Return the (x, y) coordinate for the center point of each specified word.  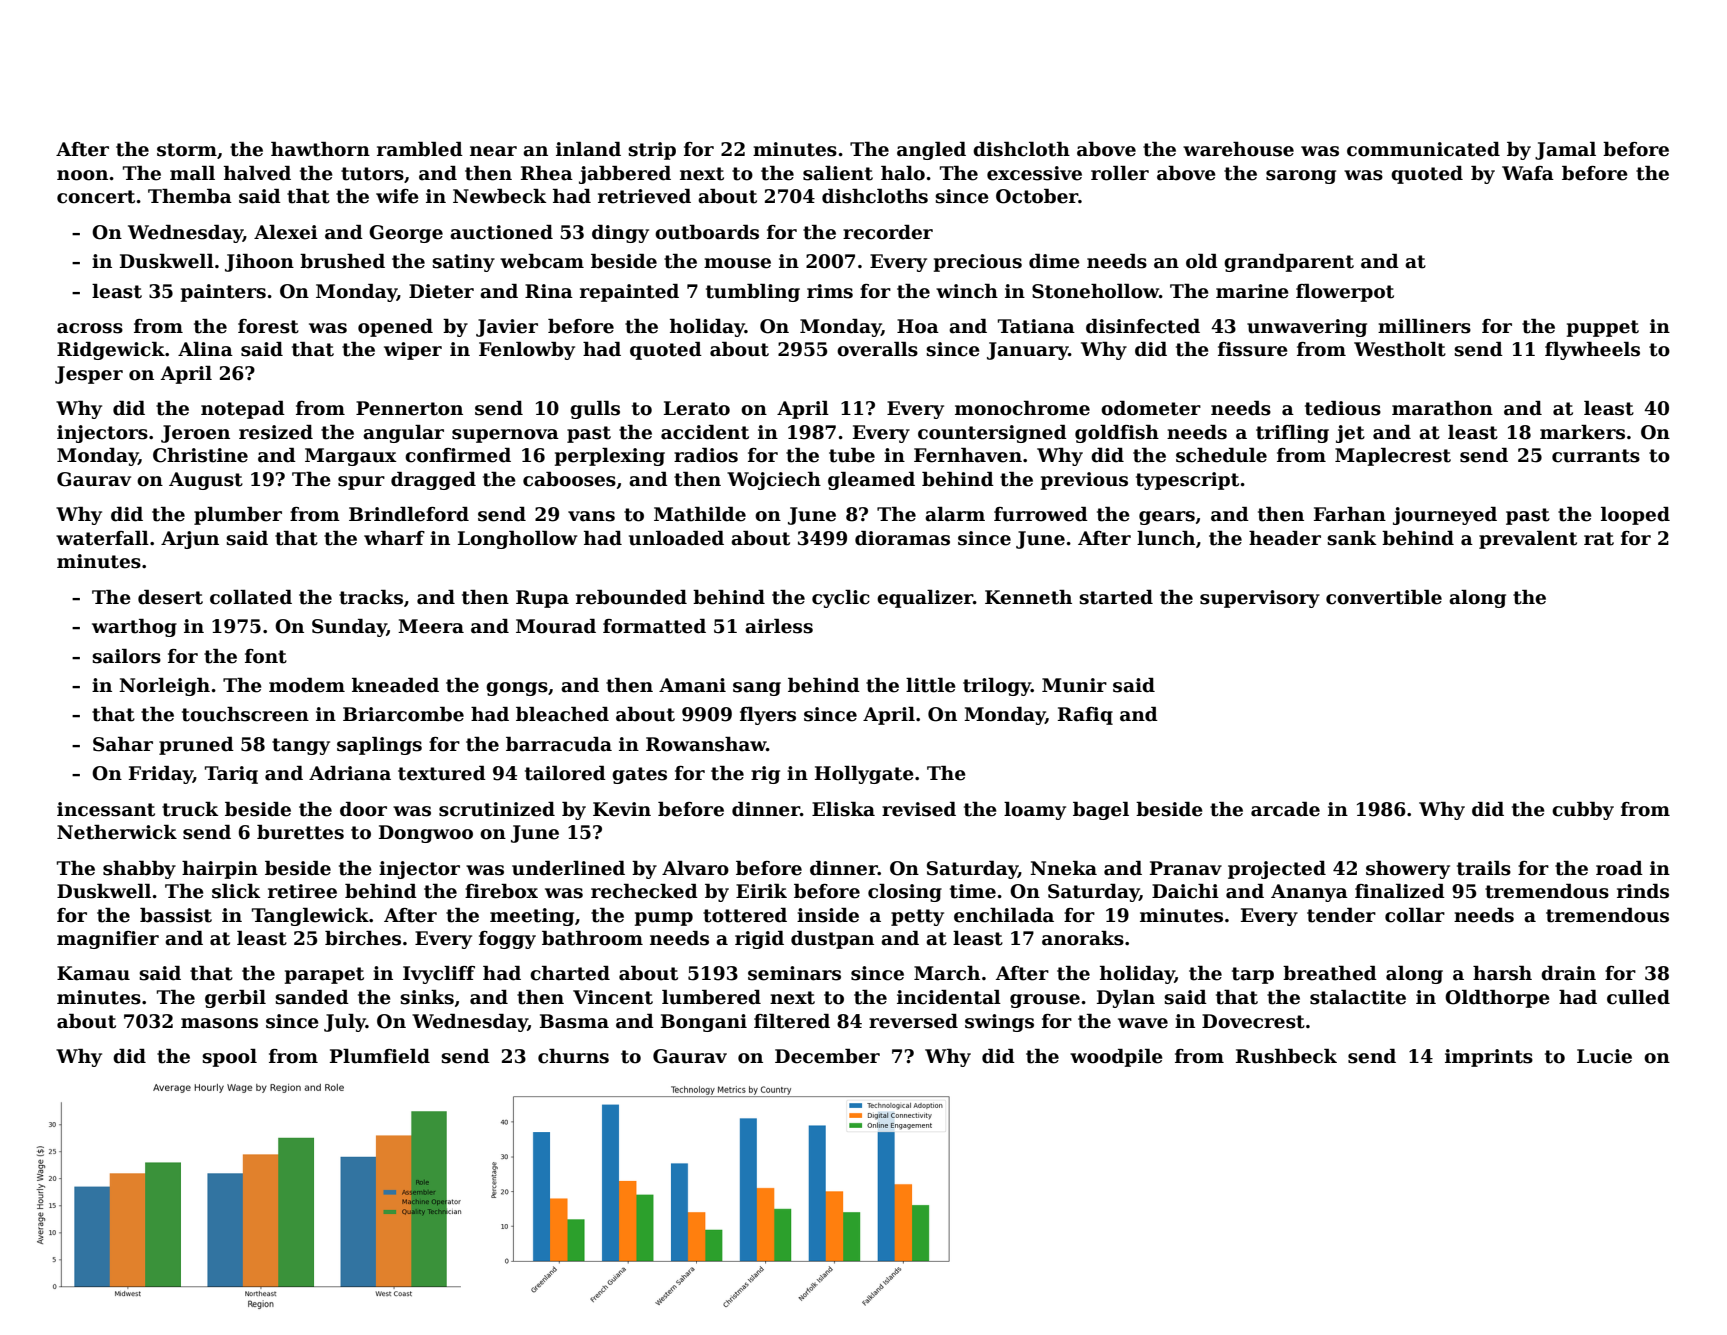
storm (187, 150)
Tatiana (1036, 326)
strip (652, 151)
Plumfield (380, 1056)
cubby (1583, 811)
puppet (1603, 328)
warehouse (1238, 149)
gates (639, 775)
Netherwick (117, 832)
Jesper (89, 375)
